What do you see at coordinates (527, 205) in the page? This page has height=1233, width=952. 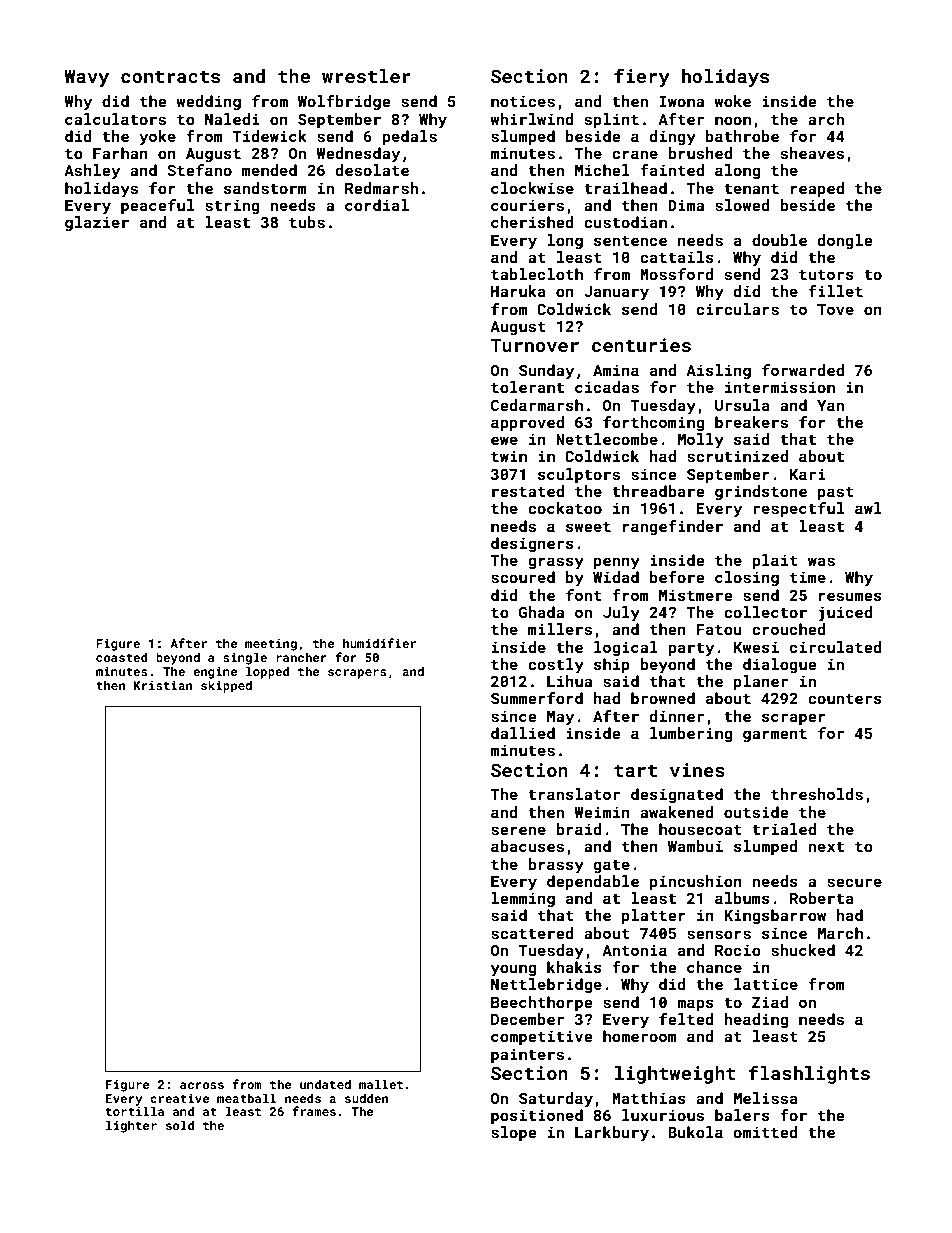 I see `couriers` at bounding box center [527, 205].
